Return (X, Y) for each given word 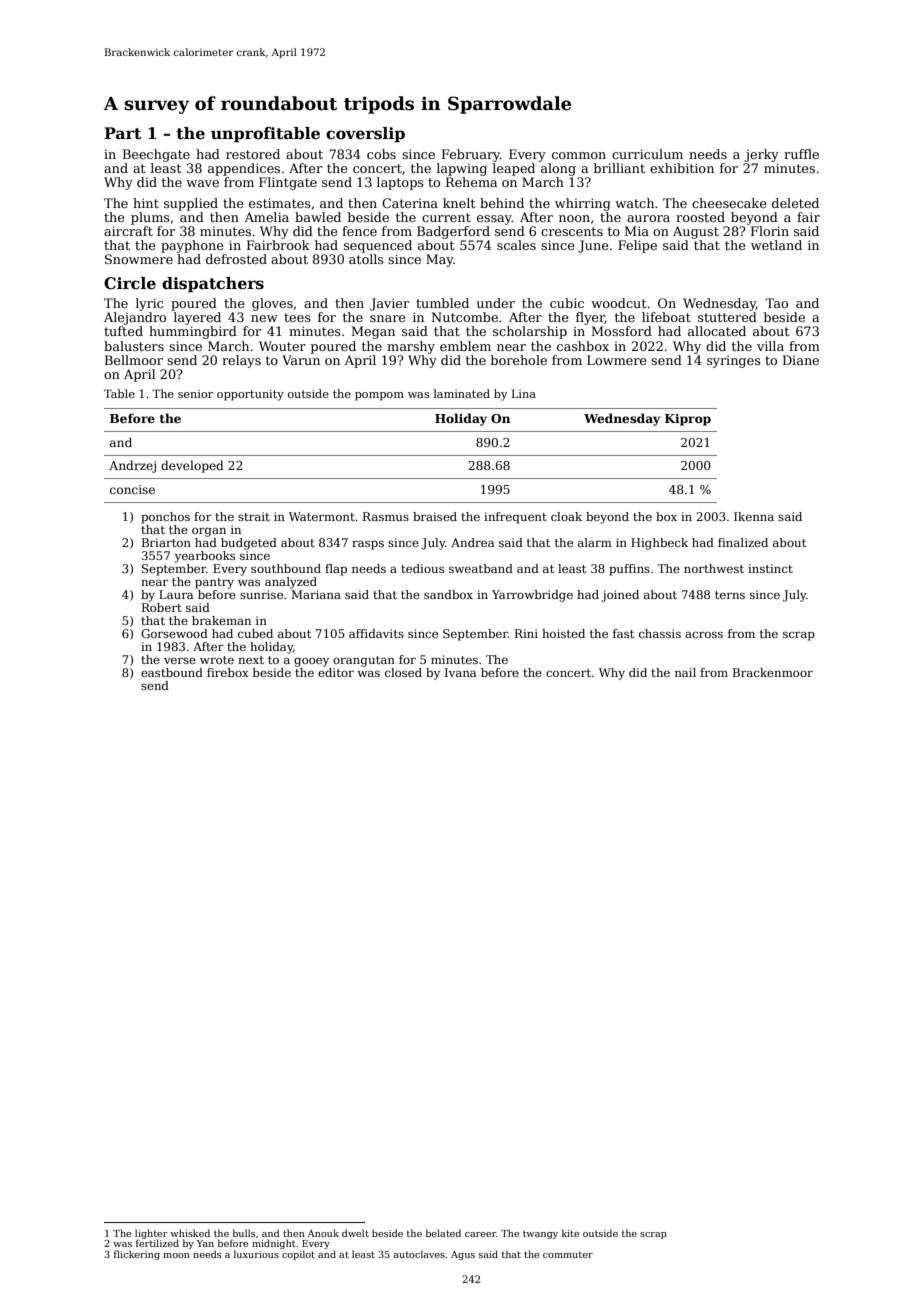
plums (150, 218)
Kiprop (688, 420)
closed (403, 672)
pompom (379, 396)
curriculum (647, 154)
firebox (228, 672)
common (579, 155)
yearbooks (205, 557)
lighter (151, 1234)
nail (685, 672)
